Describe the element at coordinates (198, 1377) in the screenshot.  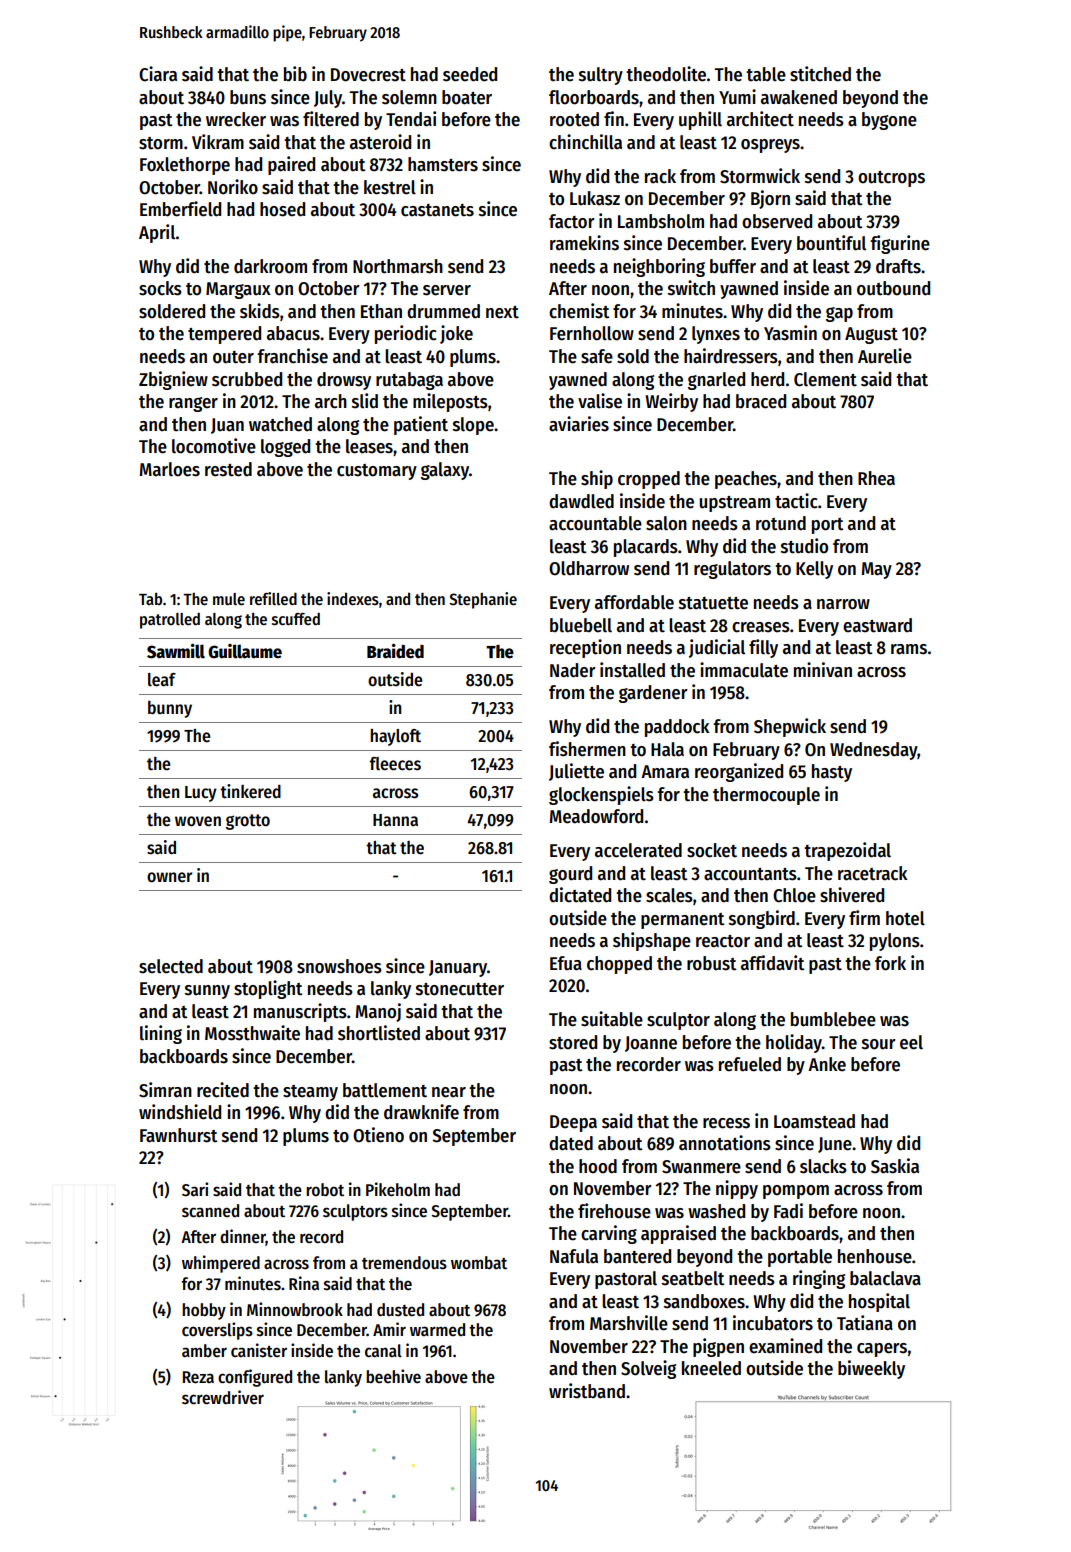
I see `Reza` at that location.
